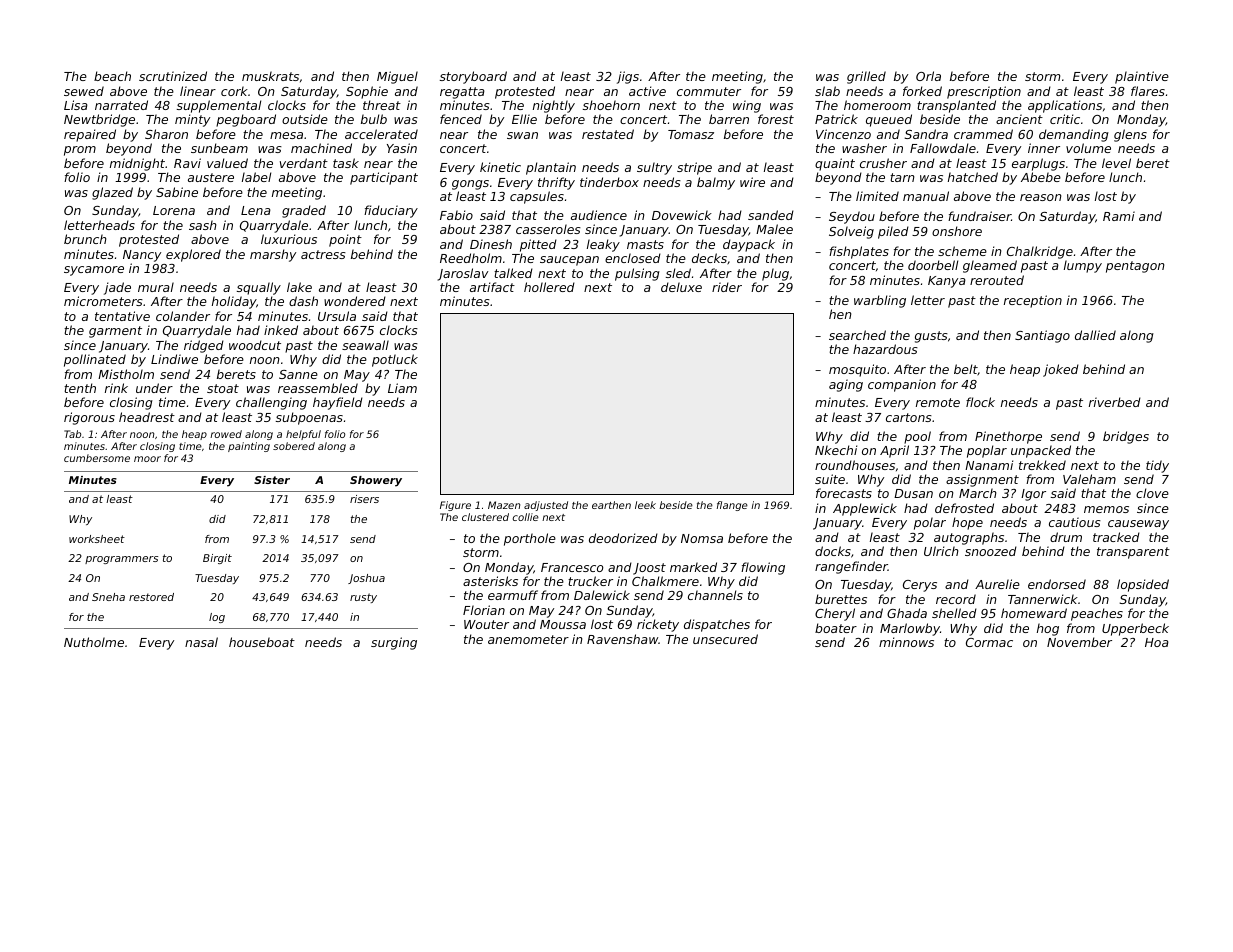 This screenshot has height=952, width=1233. Describe the element at coordinates (99, 120) in the screenshot. I see `Newtbridge` at that location.
